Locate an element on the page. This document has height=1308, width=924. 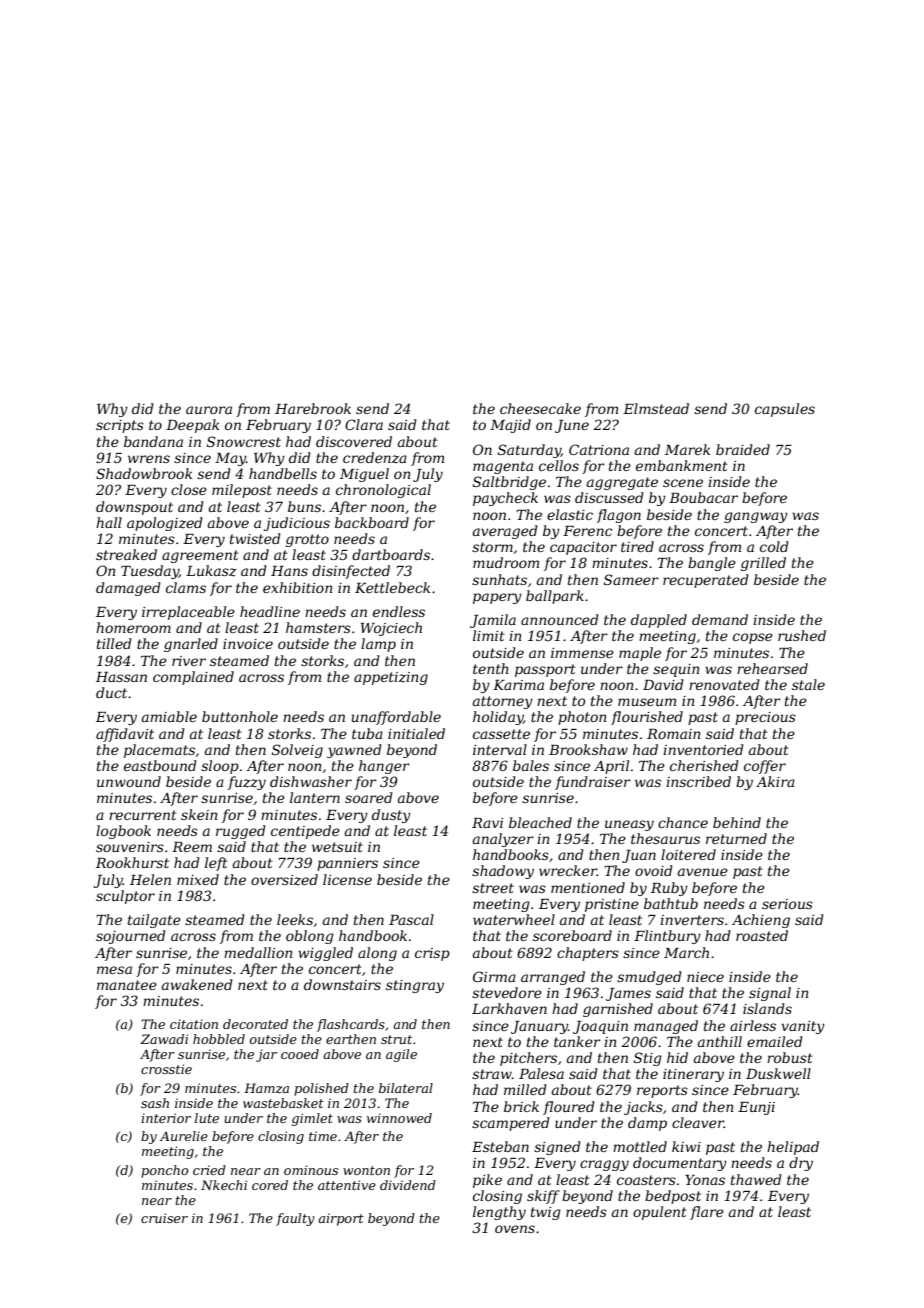
dusty is located at coordinates (391, 816).
